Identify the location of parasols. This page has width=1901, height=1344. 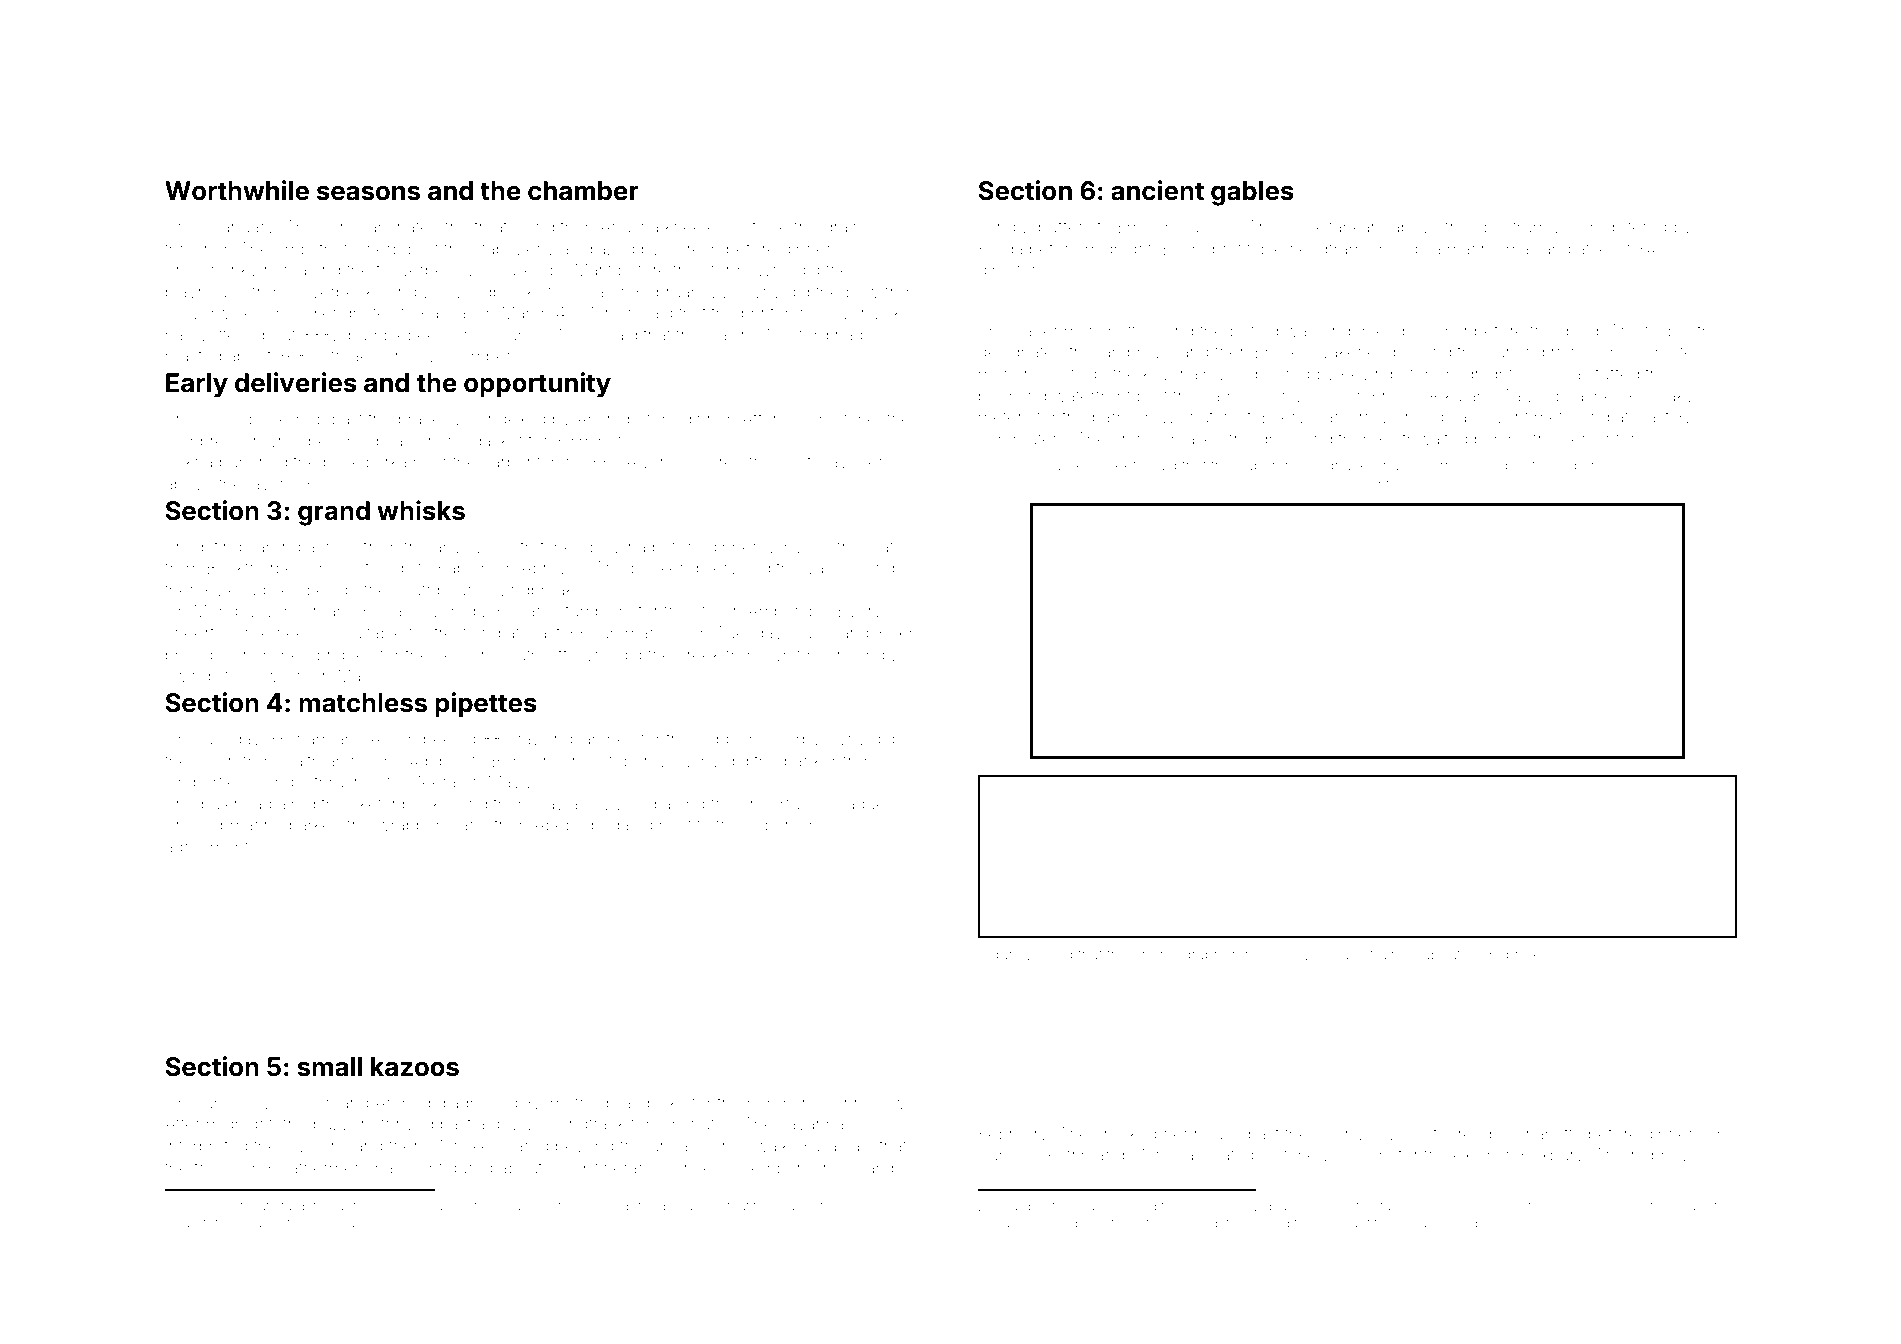
(1603, 467).
